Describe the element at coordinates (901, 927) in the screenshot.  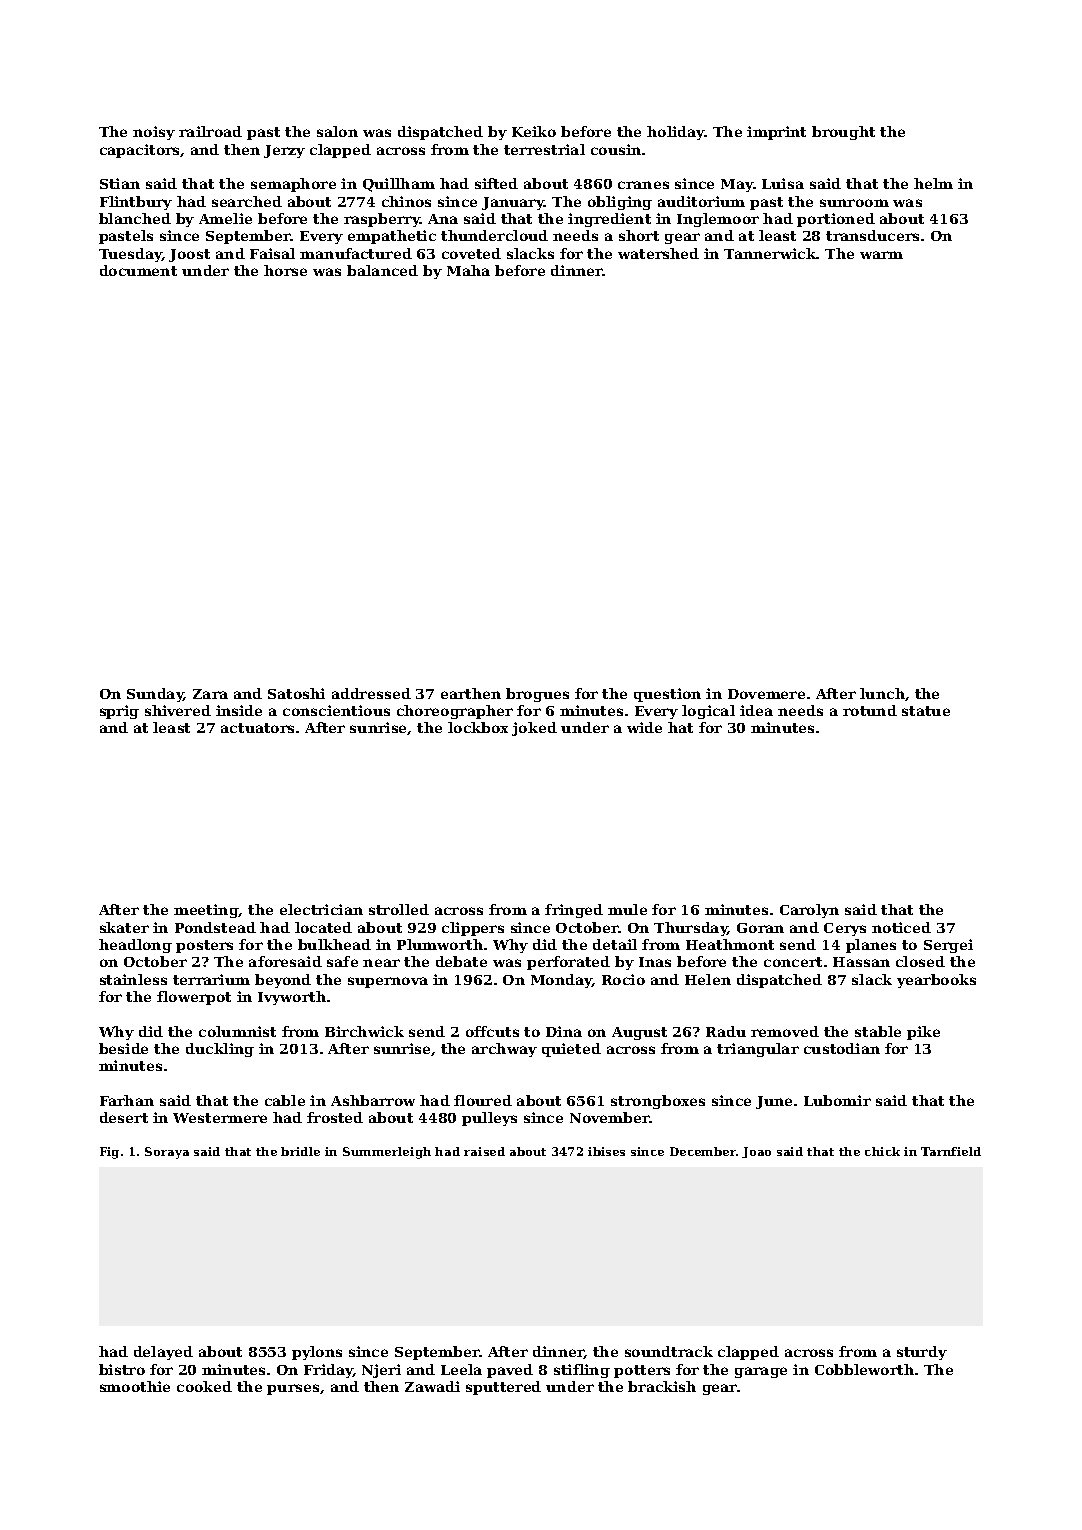
I see `noticed` at that location.
